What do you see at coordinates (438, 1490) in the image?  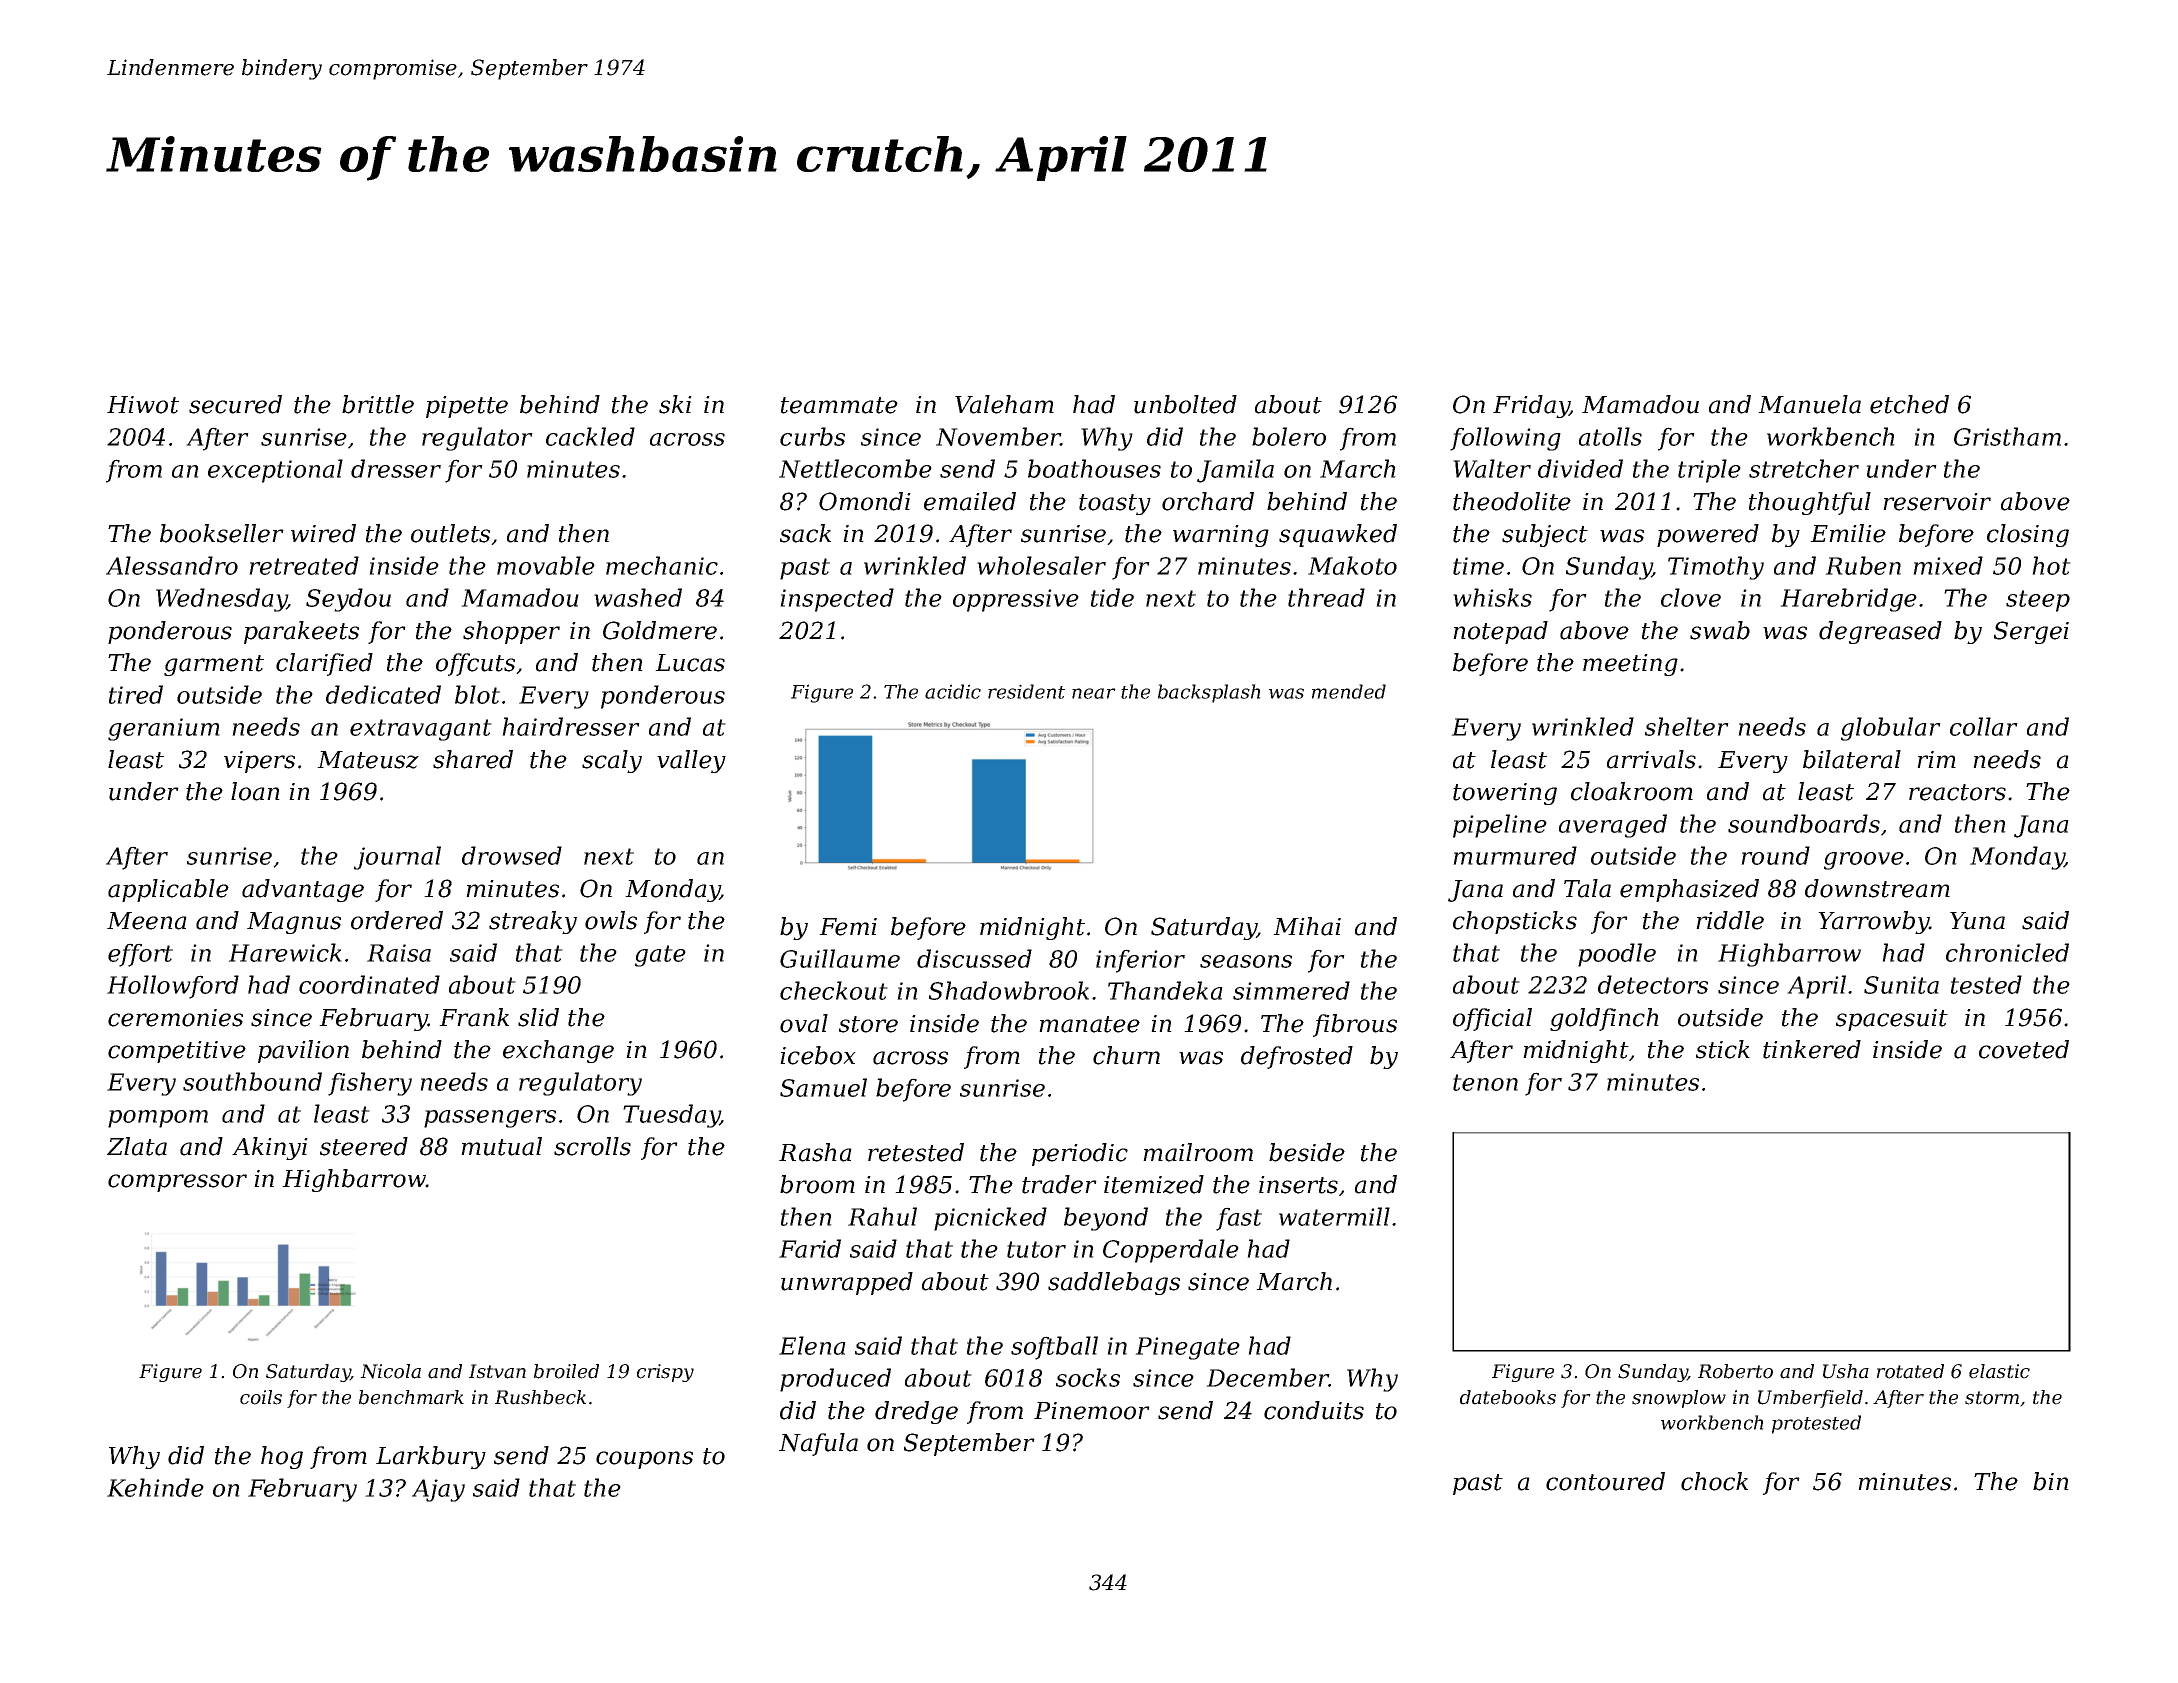 I see `Ajay` at bounding box center [438, 1490].
